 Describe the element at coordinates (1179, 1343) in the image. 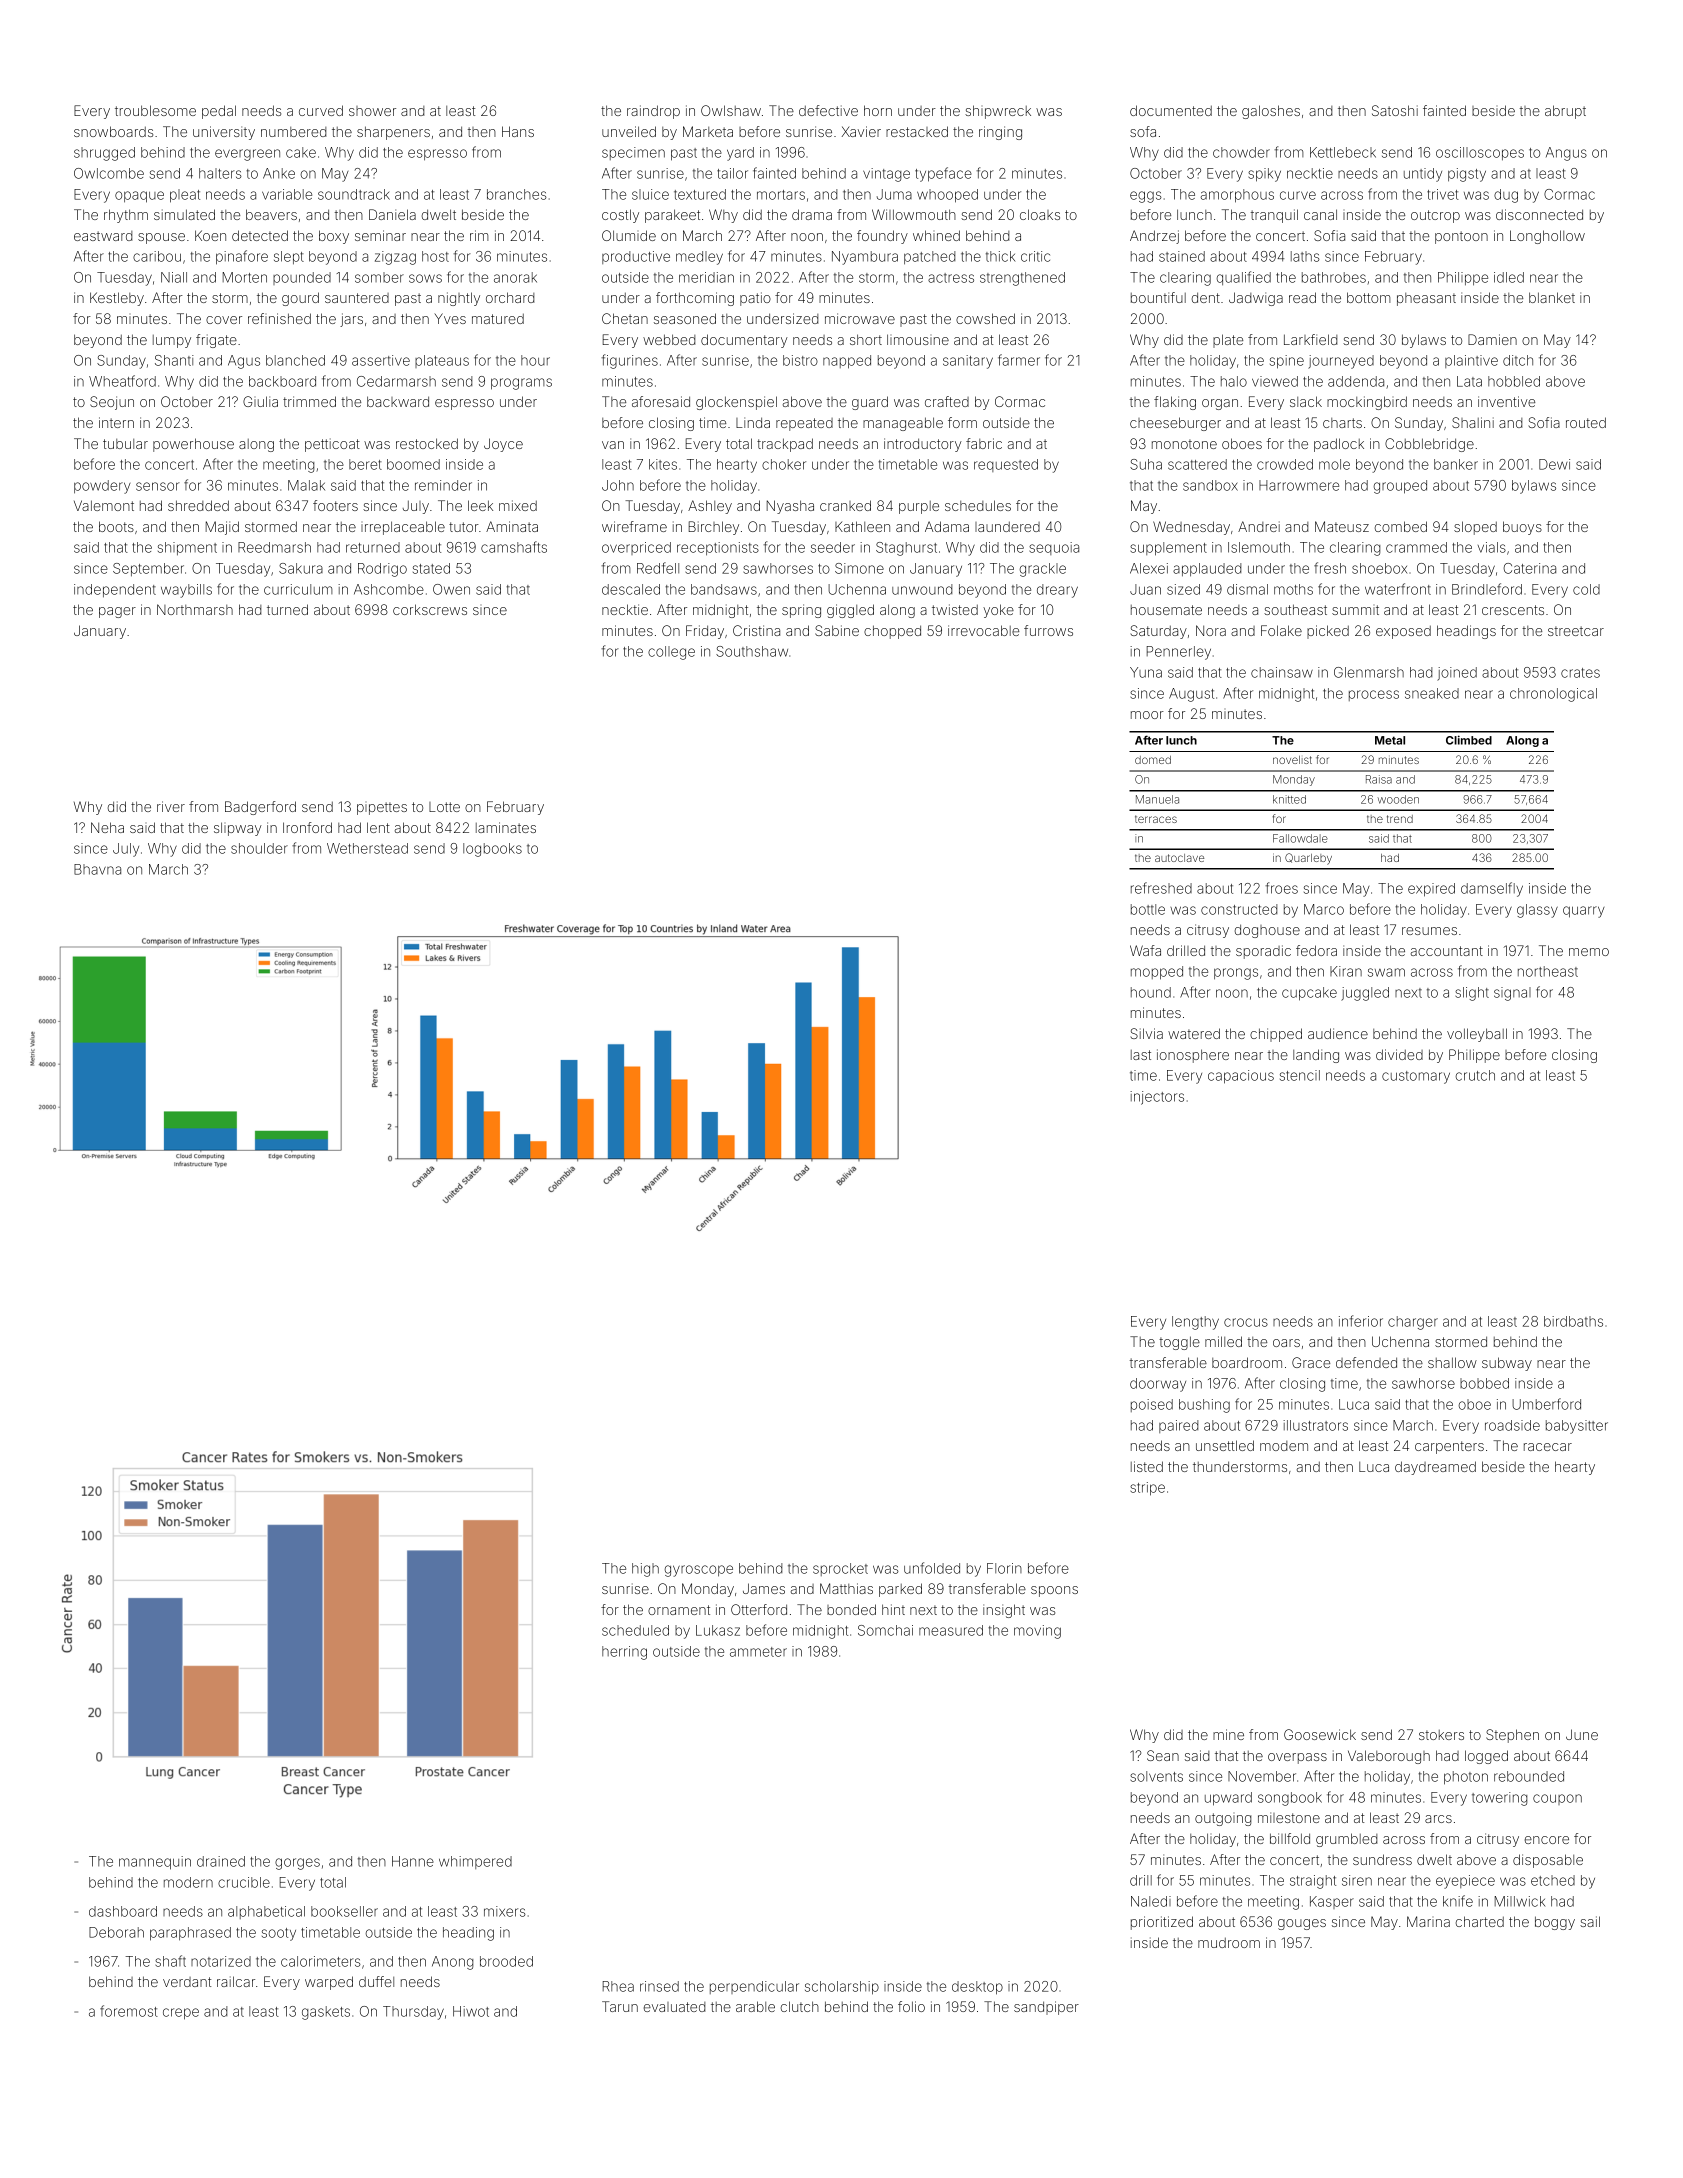

I see `toggle` at that location.
